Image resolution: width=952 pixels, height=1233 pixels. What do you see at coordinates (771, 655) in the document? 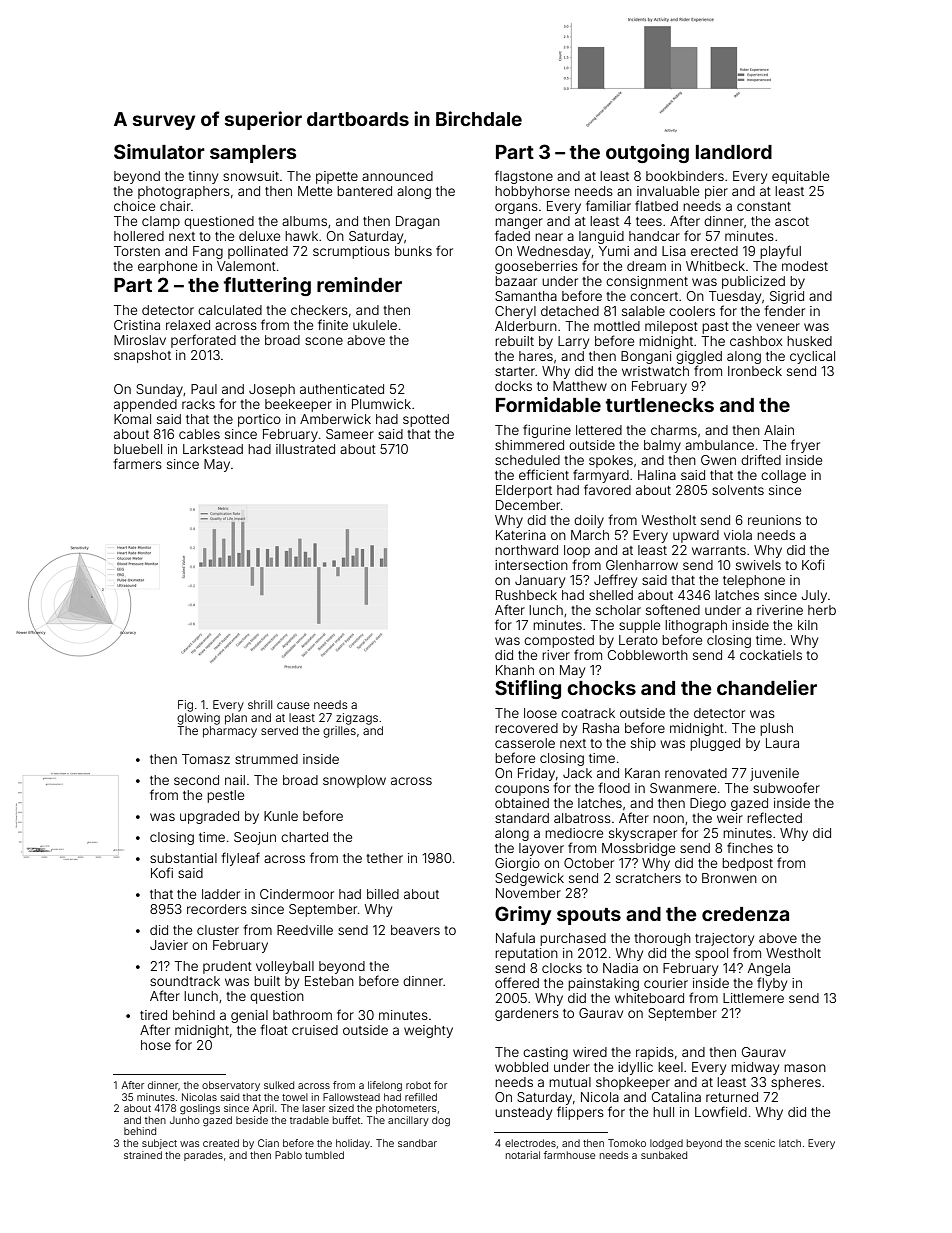
I see `cockatiels` at bounding box center [771, 655].
